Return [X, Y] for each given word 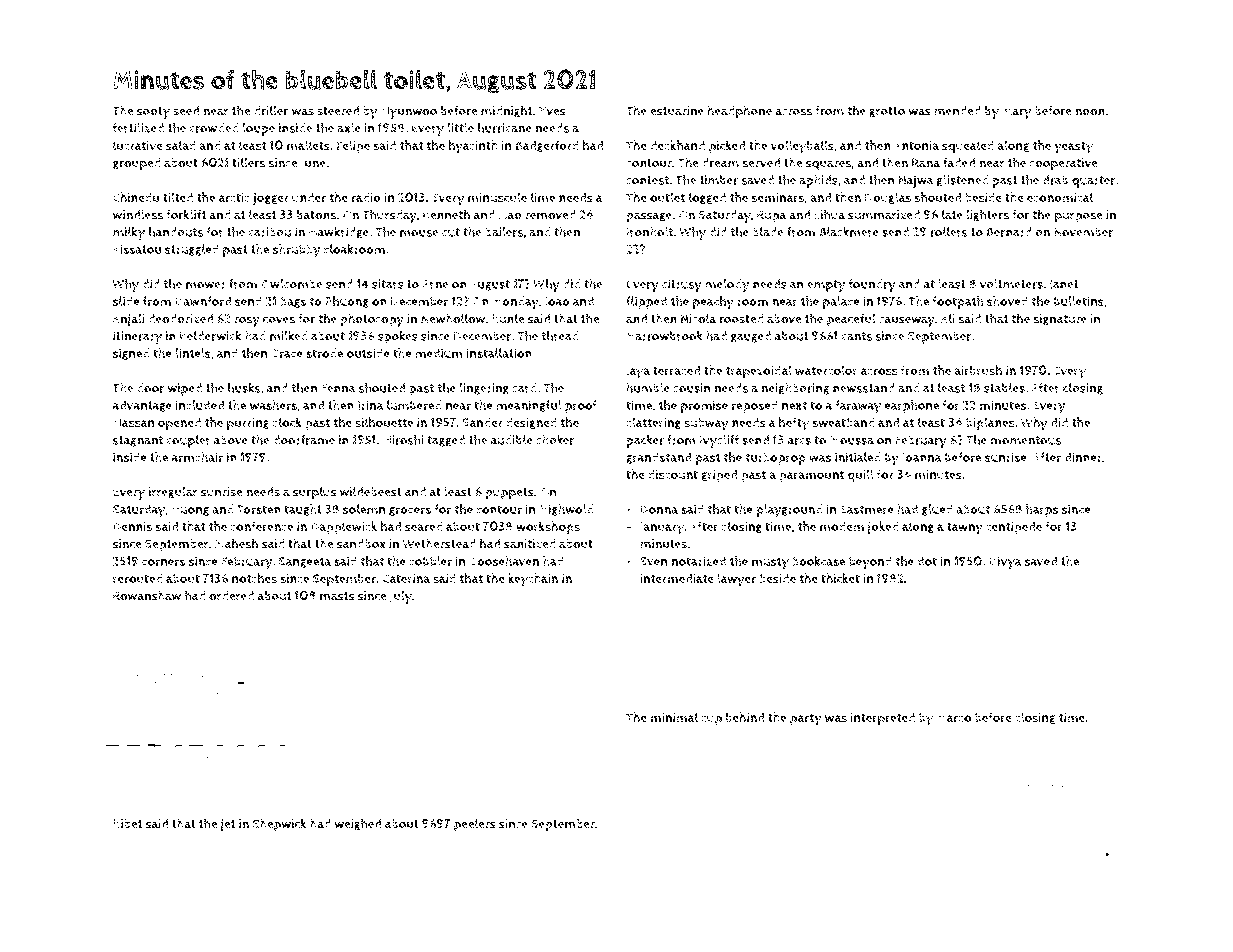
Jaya [638, 372]
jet [227, 825]
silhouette [384, 422]
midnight [506, 111]
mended [957, 111]
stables [1004, 388]
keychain [533, 580]
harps [1042, 510]
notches [254, 578]
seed [186, 111]
